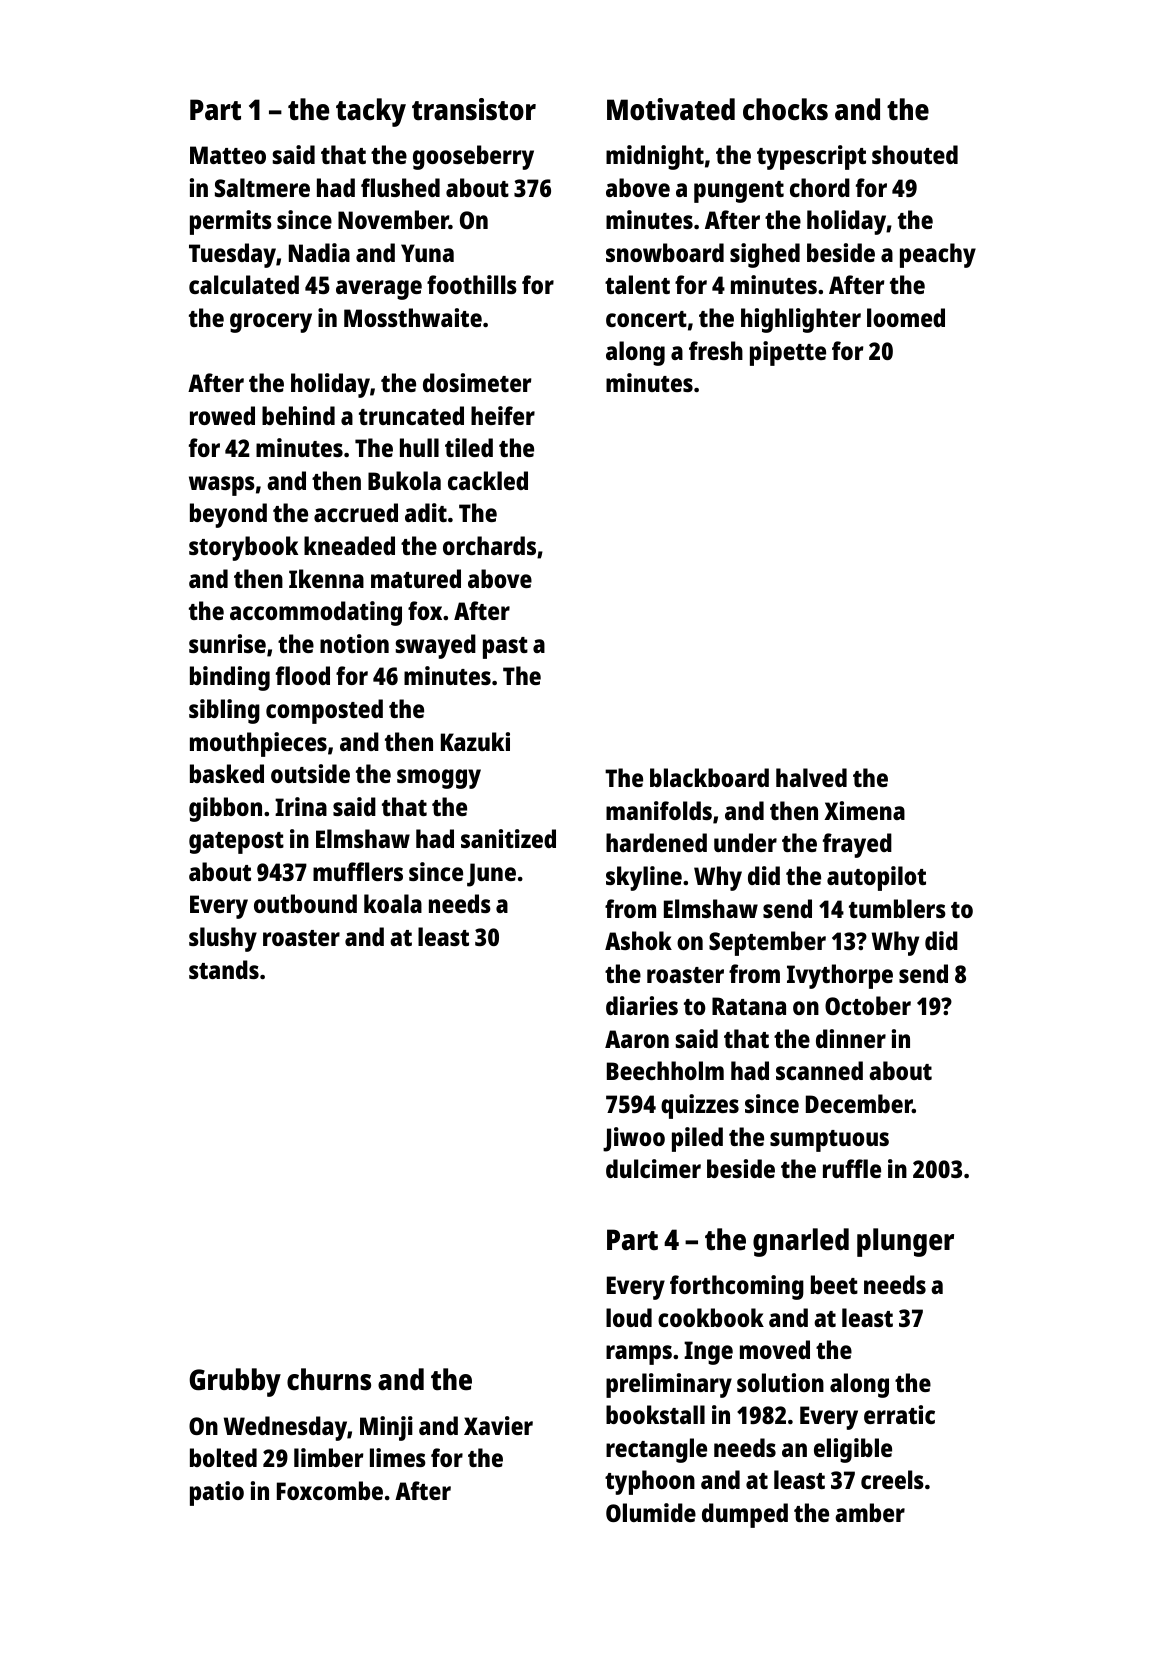  Describe the element at coordinates (637, 284) in the document. I see `talent` at that location.
